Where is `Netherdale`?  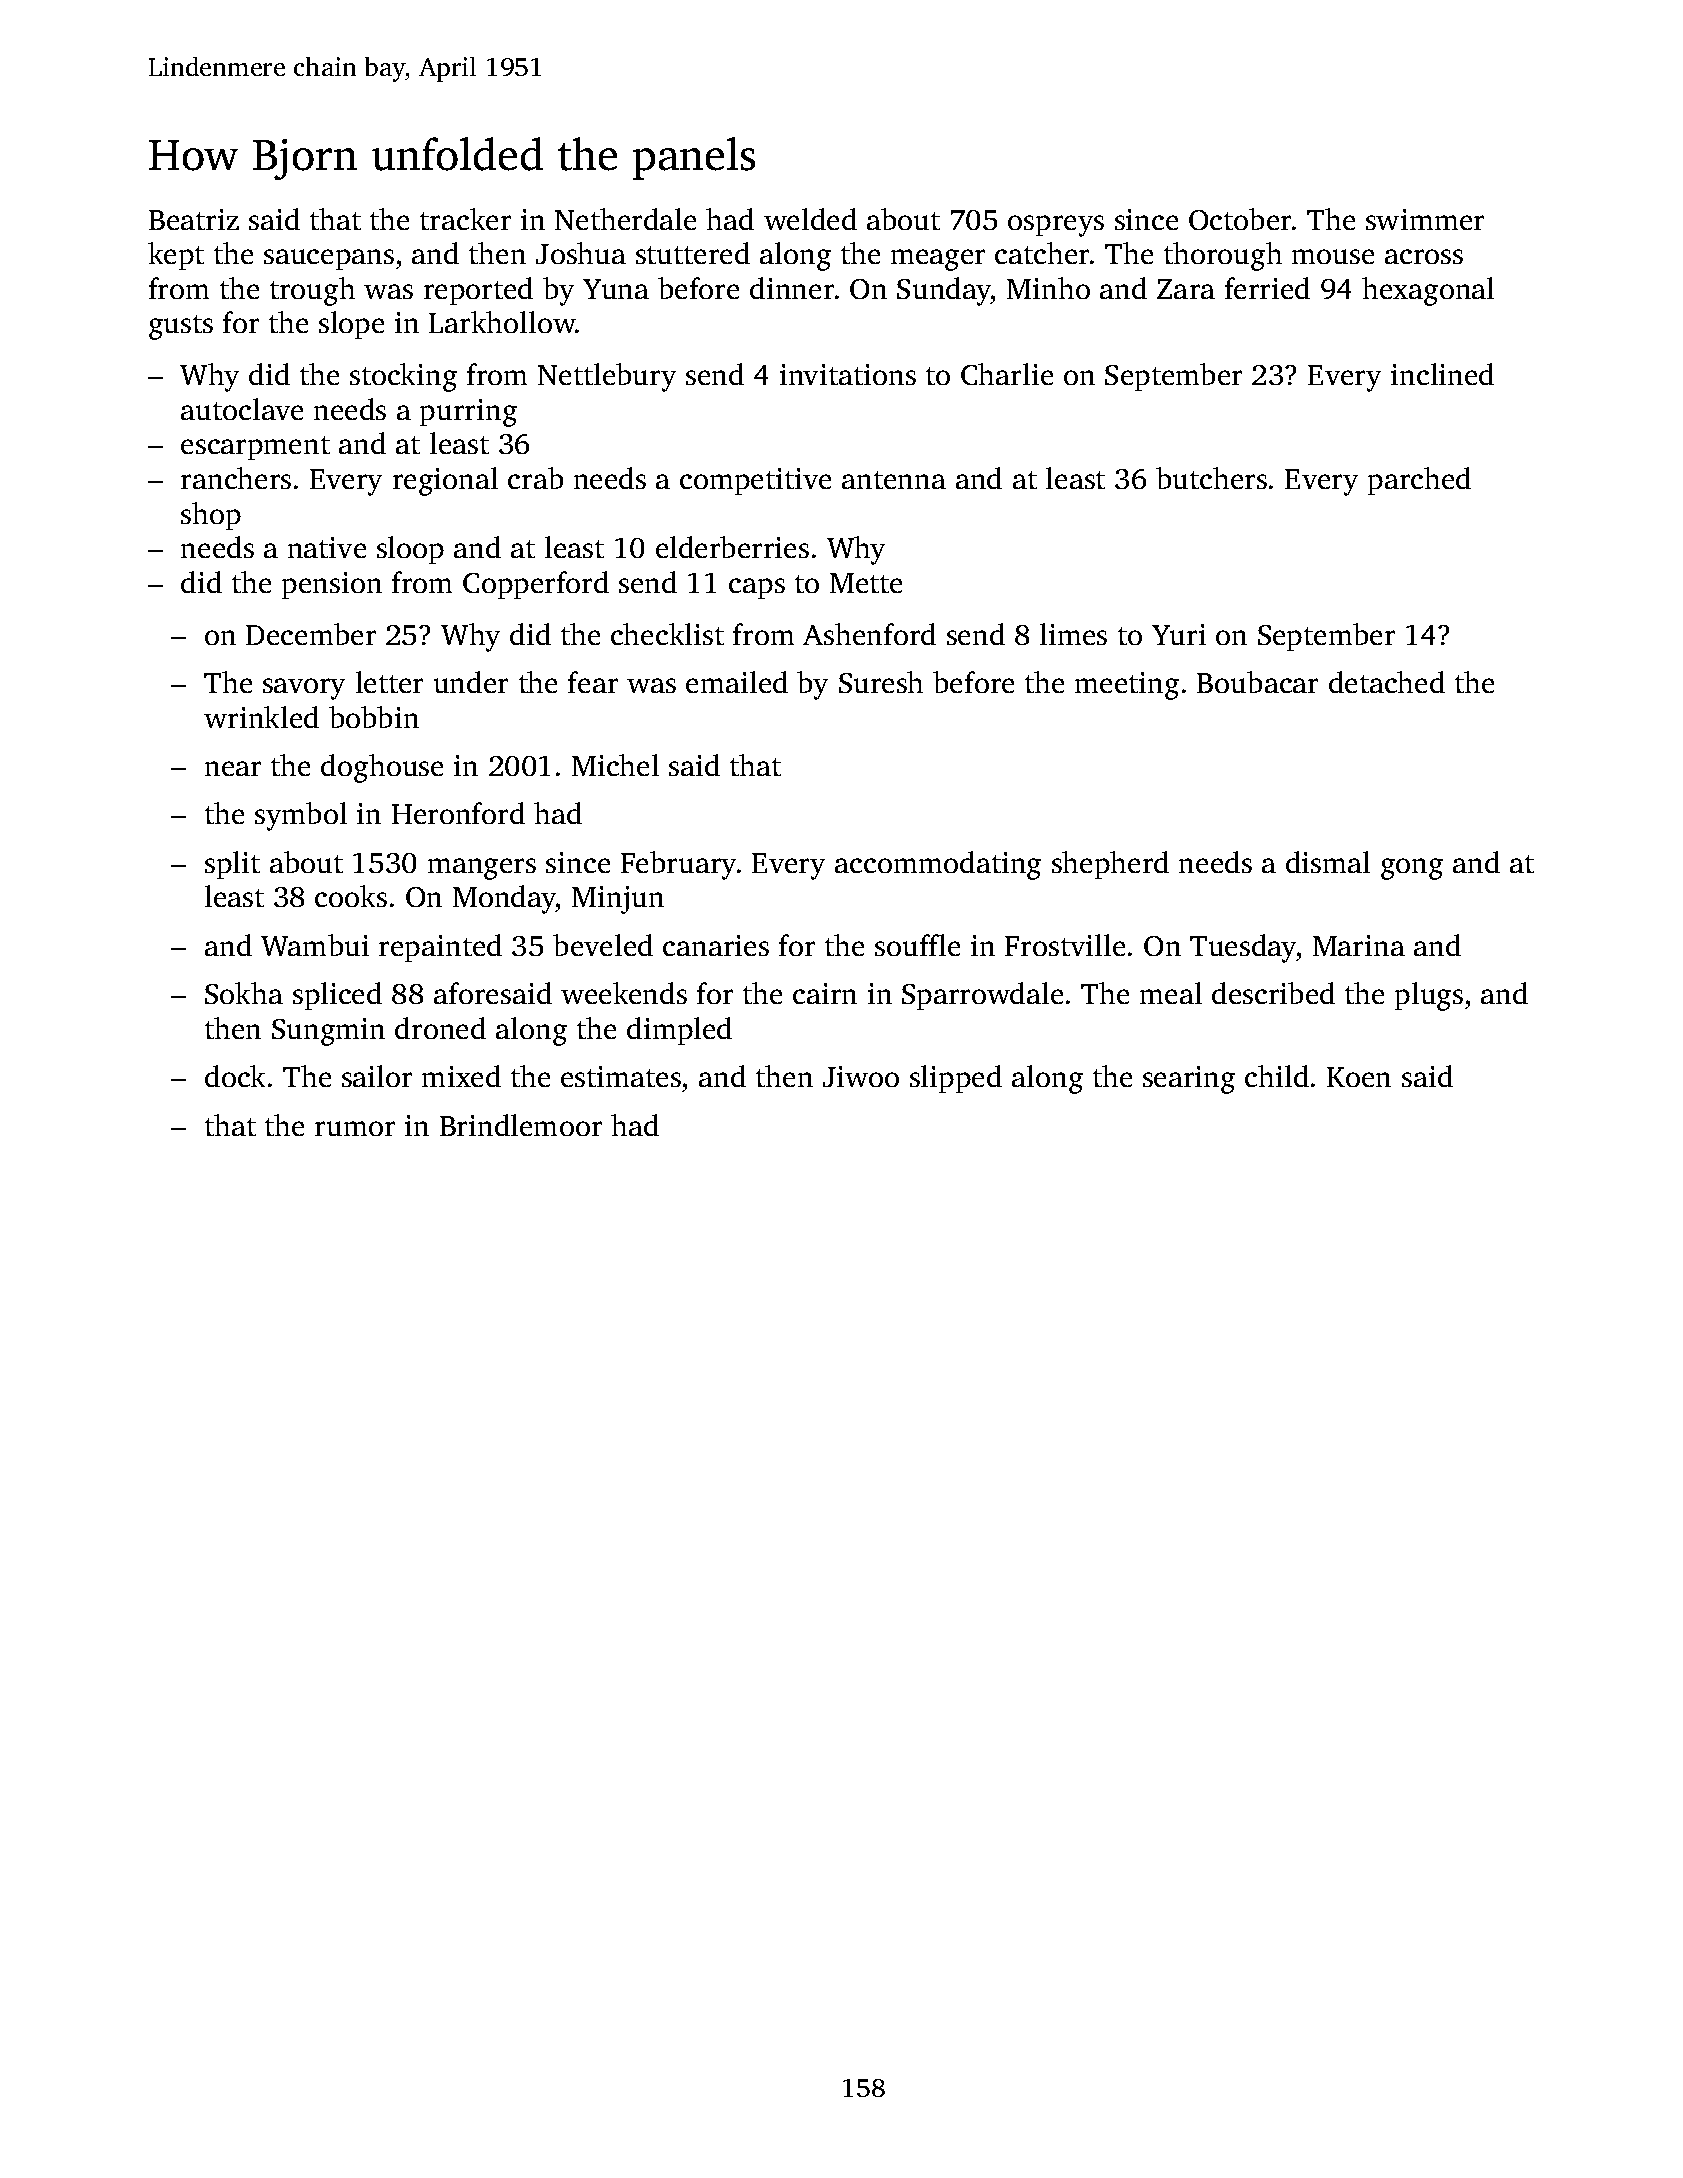 Netherdale is located at coordinates (625, 219).
